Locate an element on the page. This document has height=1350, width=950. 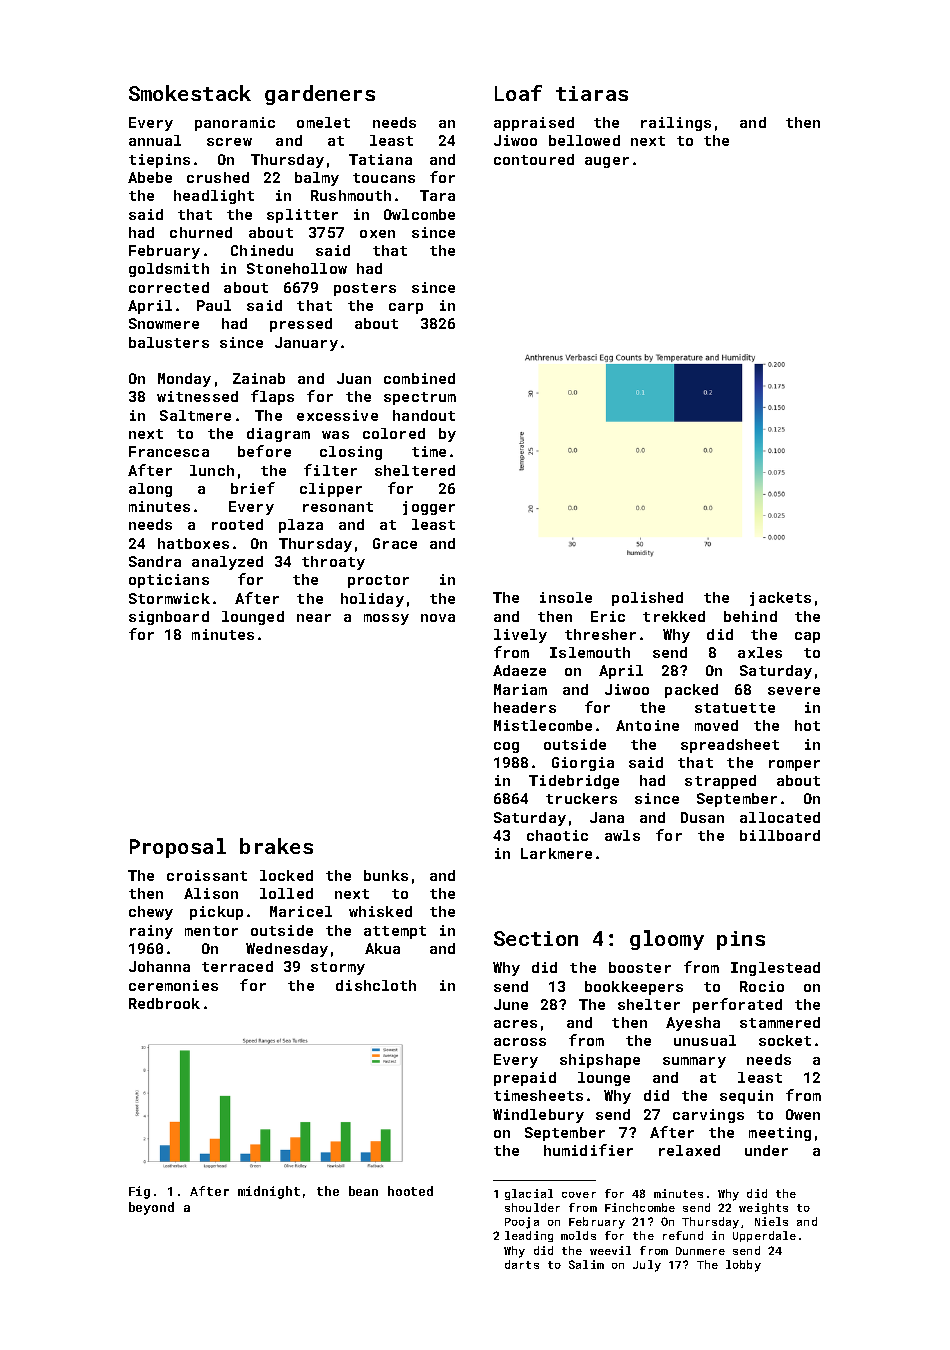
bunks is located at coordinates (386, 875).
